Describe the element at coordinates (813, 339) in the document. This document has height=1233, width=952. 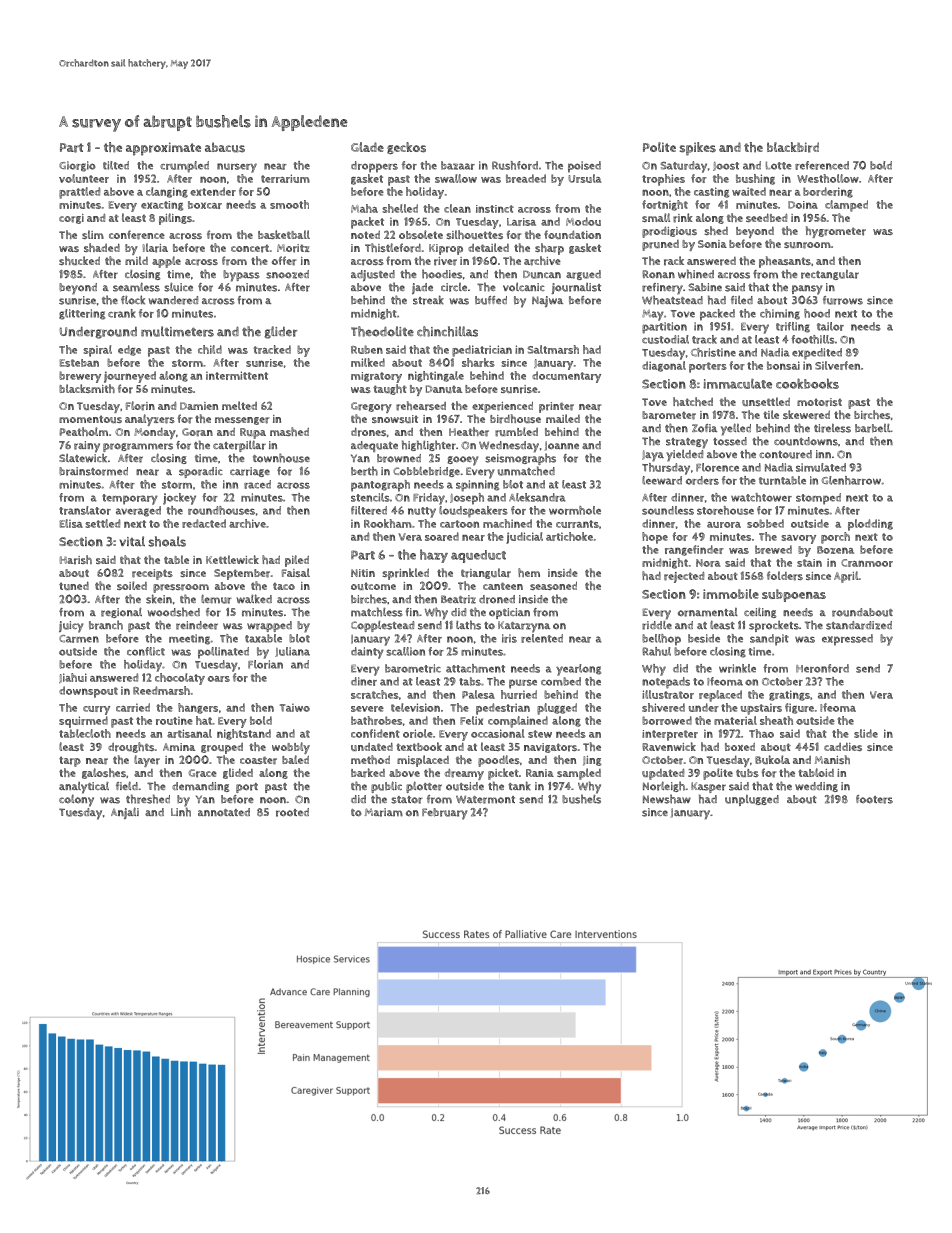
I see `foothills` at that location.
